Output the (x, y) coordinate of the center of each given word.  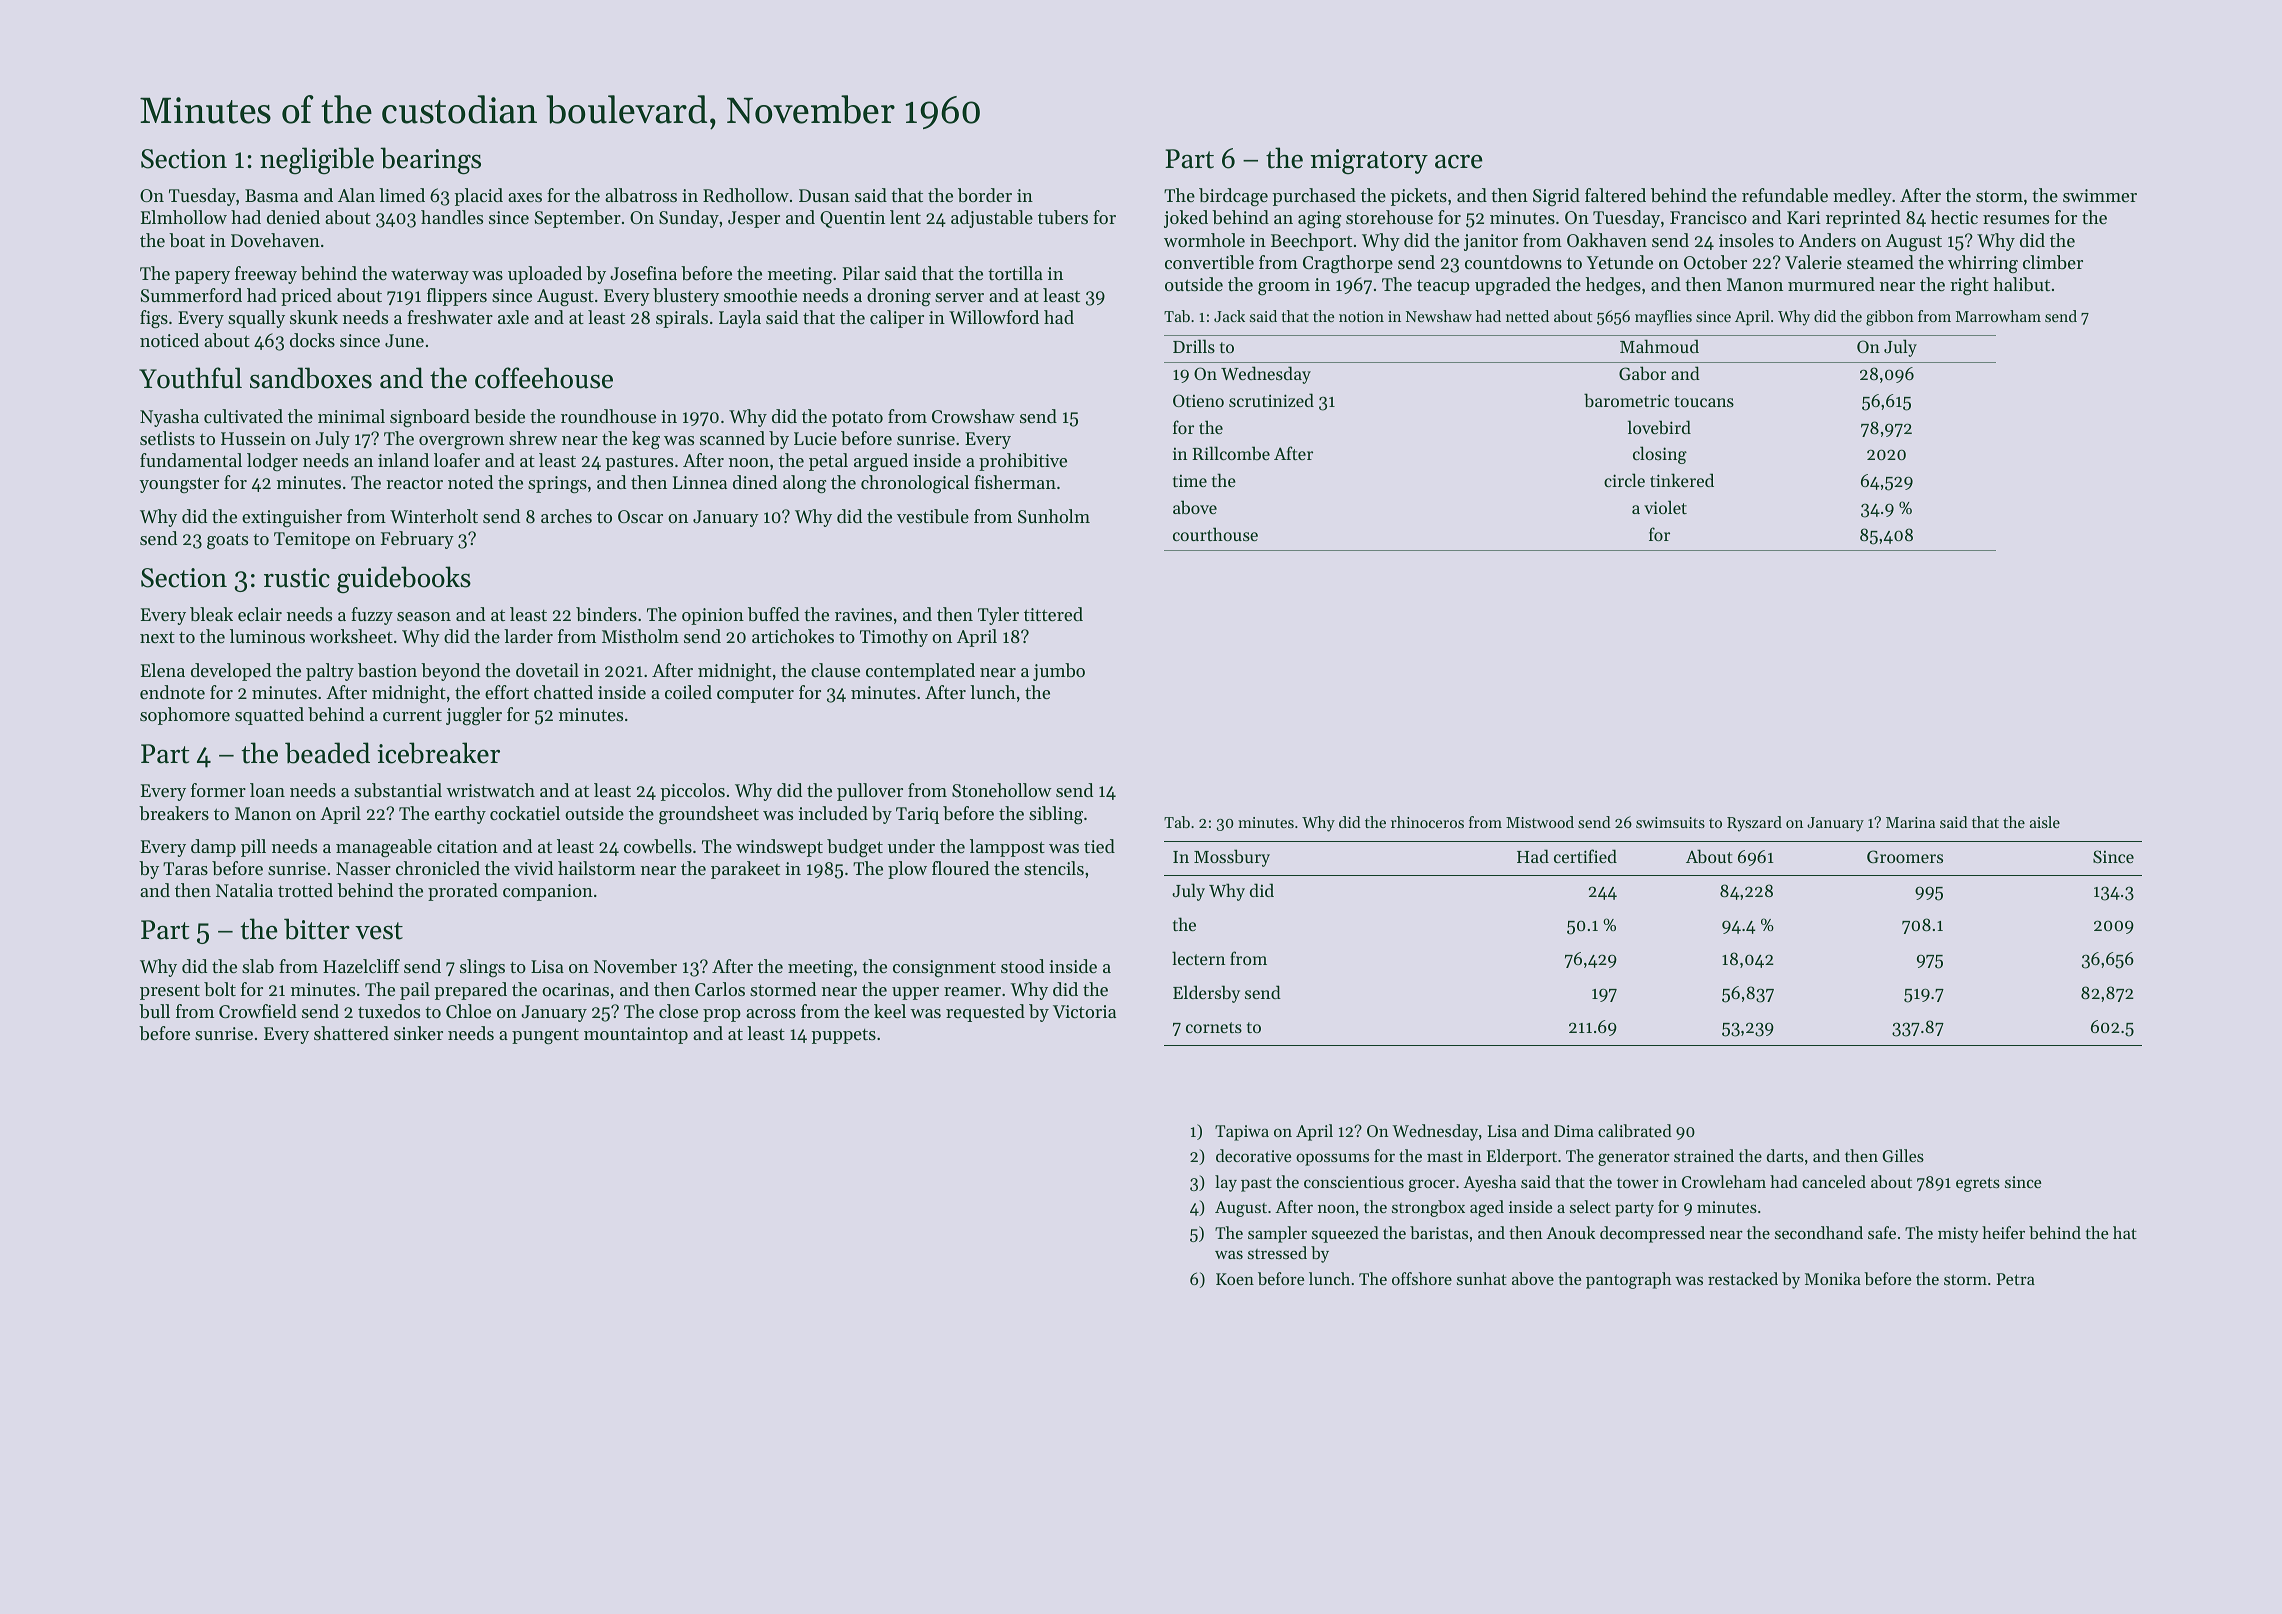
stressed (1277, 1252)
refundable (1785, 195)
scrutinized (1271, 400)
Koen (1235, 1279)
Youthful (190, 378)
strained (1704, 1155)
